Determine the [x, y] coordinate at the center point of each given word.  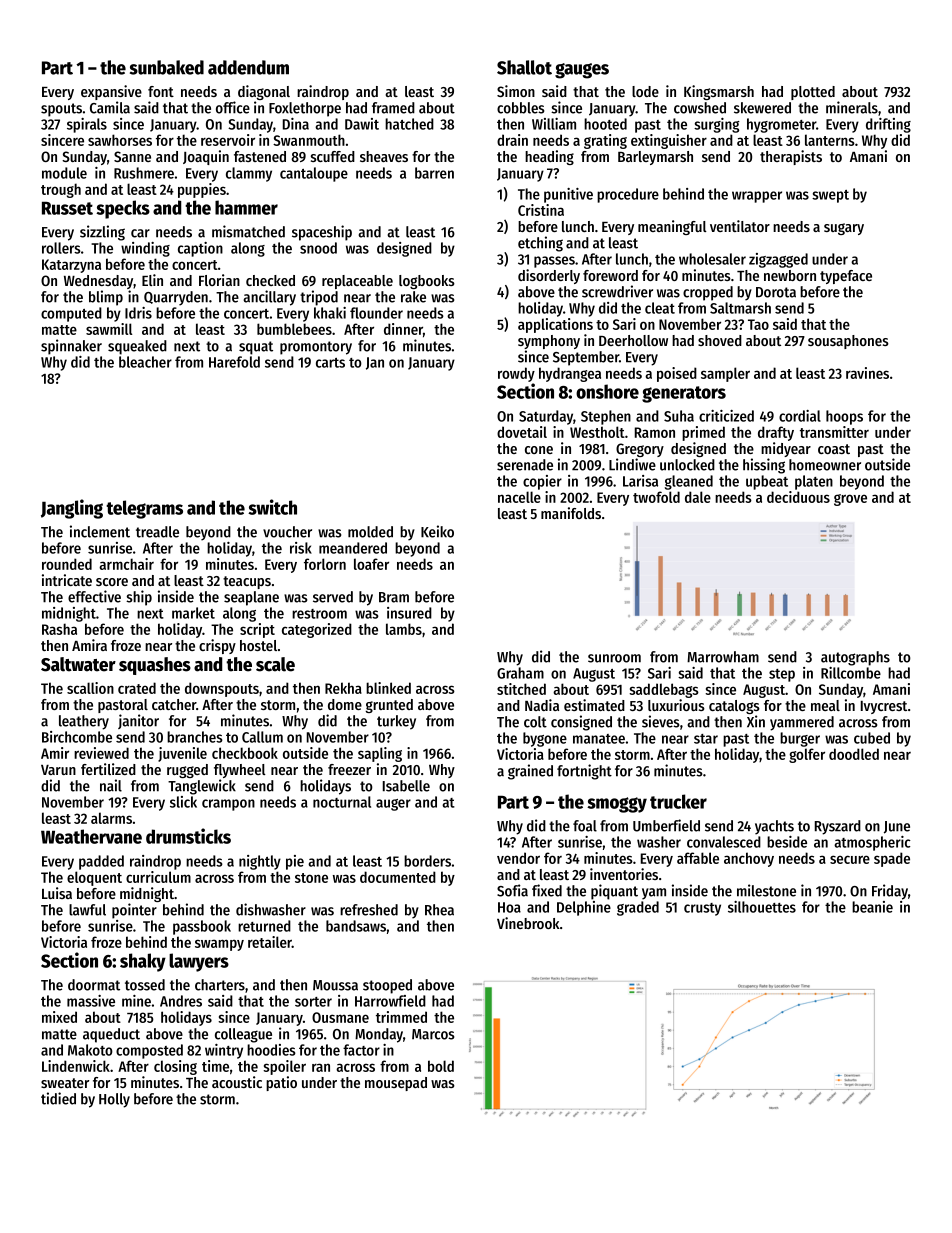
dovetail [522, 432]
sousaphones [848, 342]
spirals [87, 125]
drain [512, 140]
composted [149, 1051]
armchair [126, 564]
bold [441, 1066]
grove [850, 500]
